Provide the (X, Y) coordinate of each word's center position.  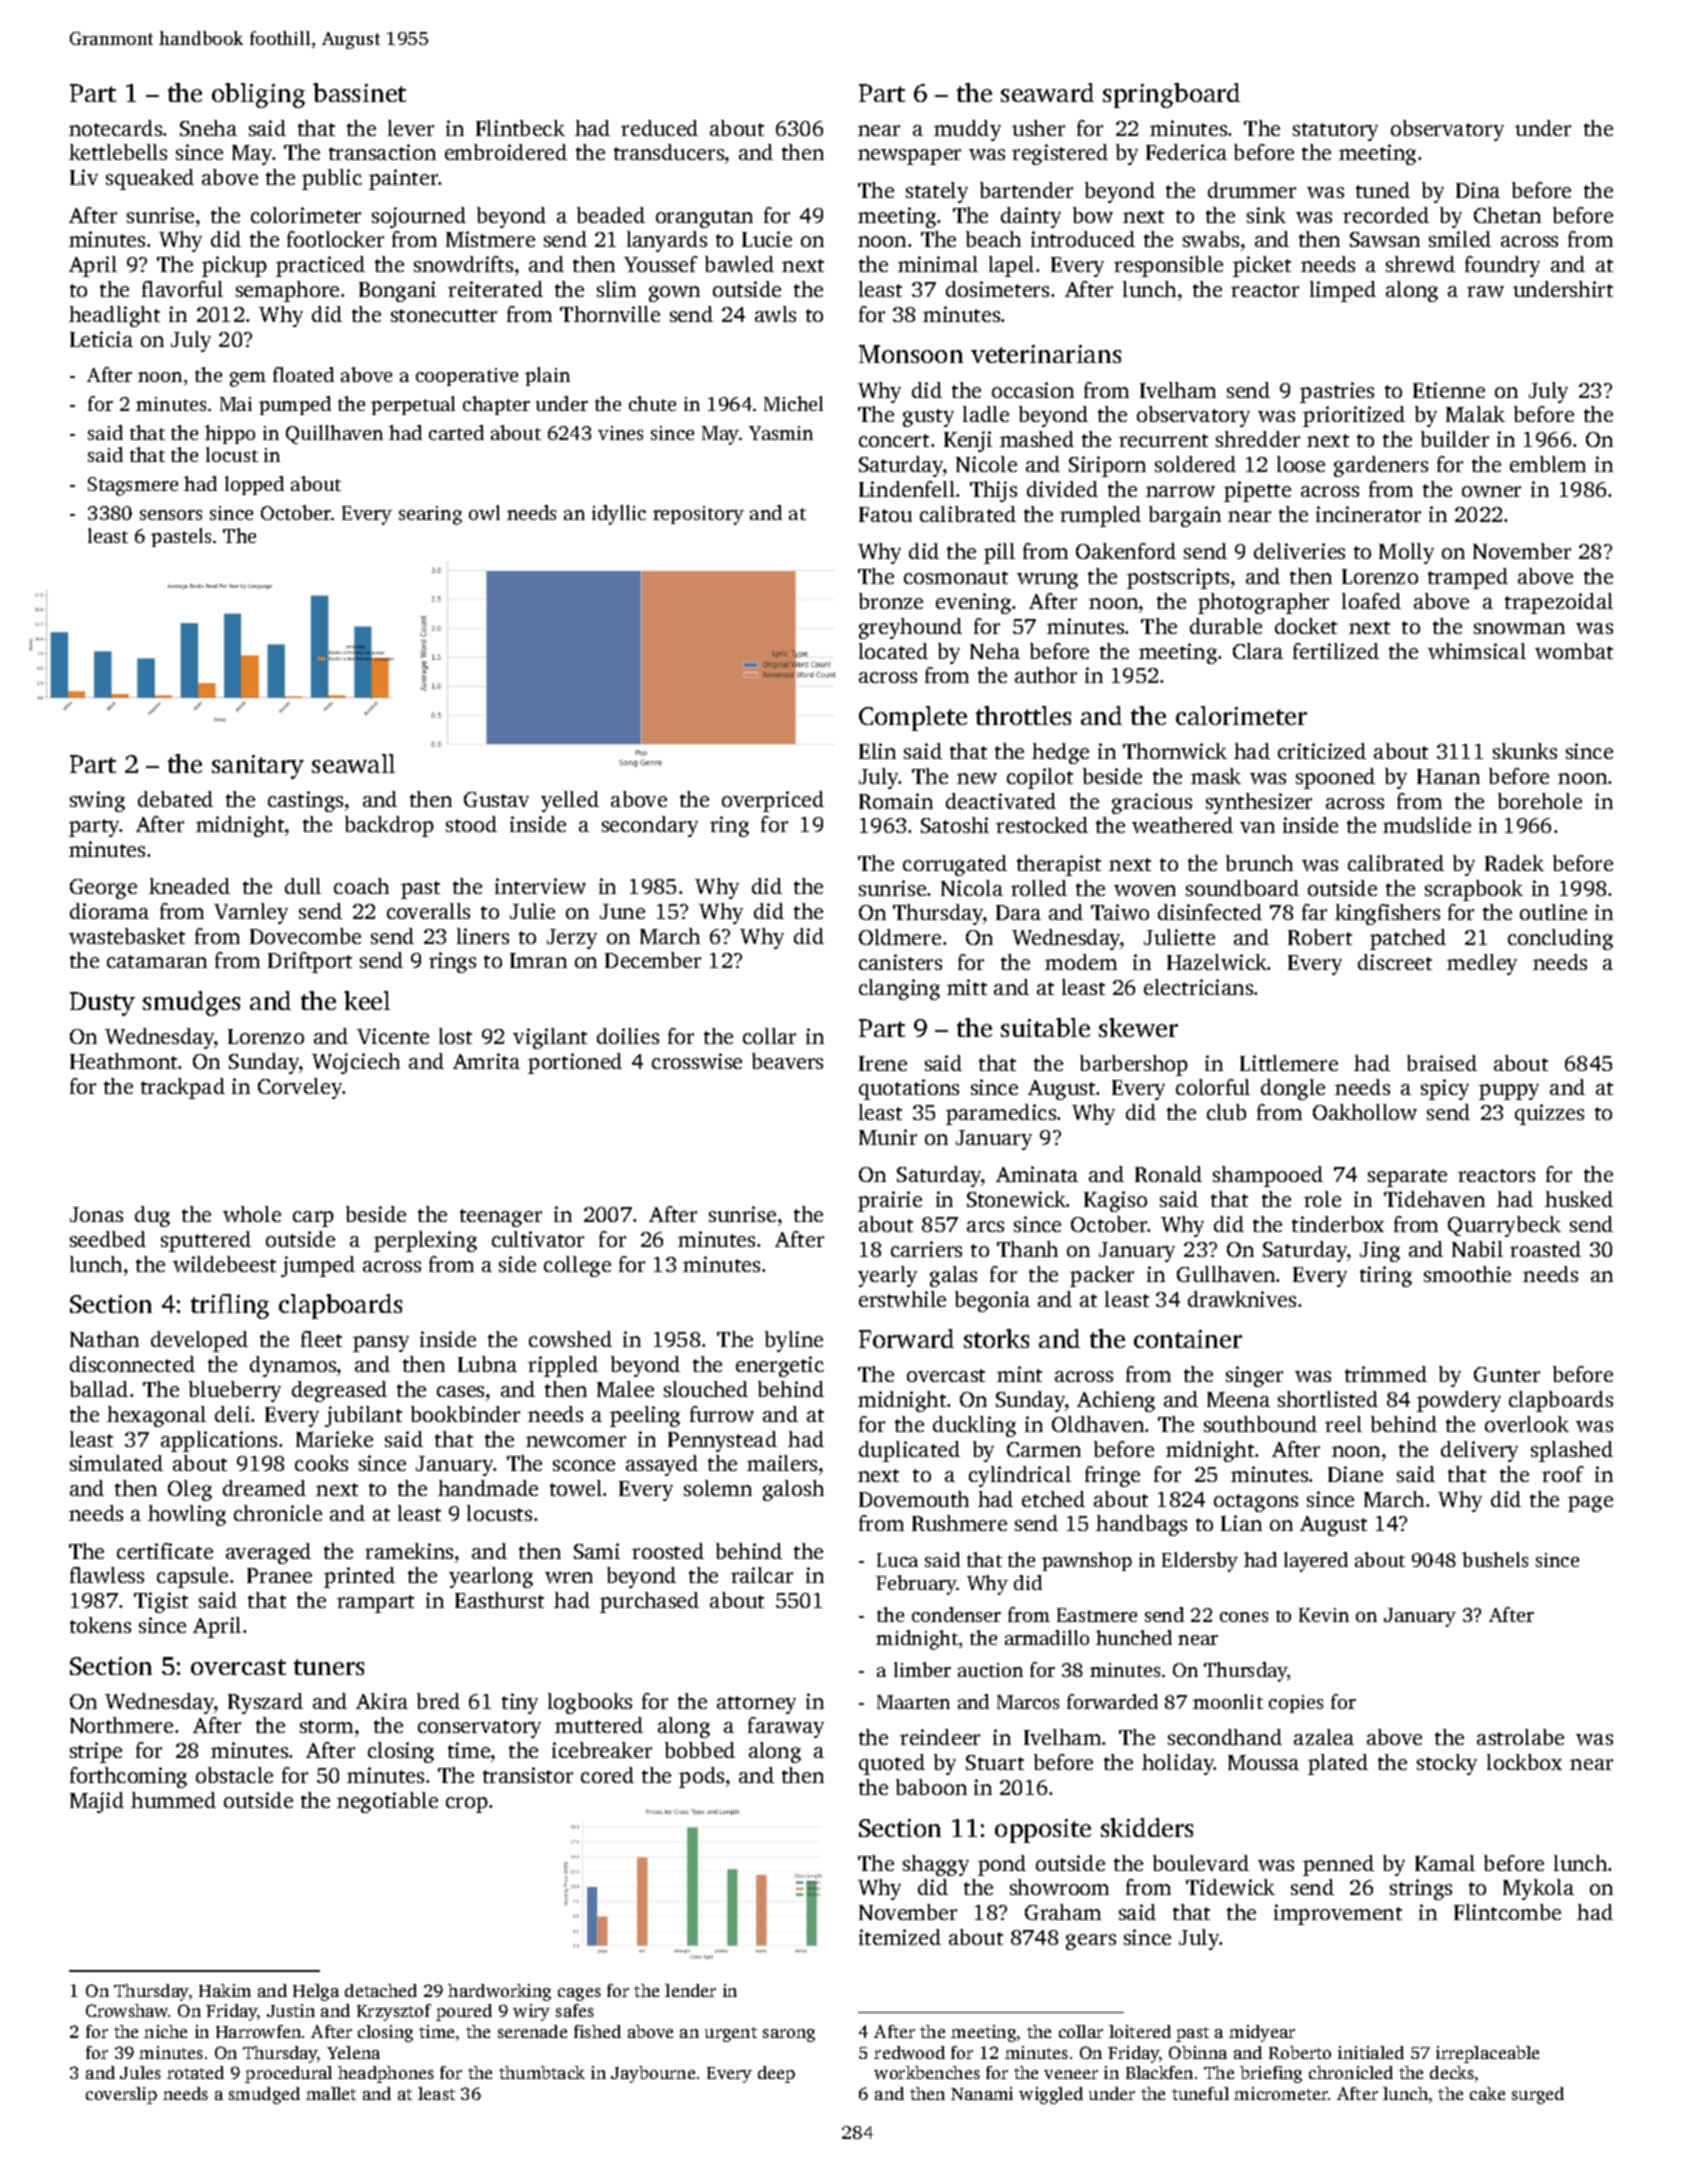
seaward (1047, 92)
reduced (659, 128)
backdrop (389, 826)
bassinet (359, 92)
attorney (756, 1705)
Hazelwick (1217, 962)
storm (326, 1726)
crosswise (697, 1061)
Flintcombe (1507, 1912)
